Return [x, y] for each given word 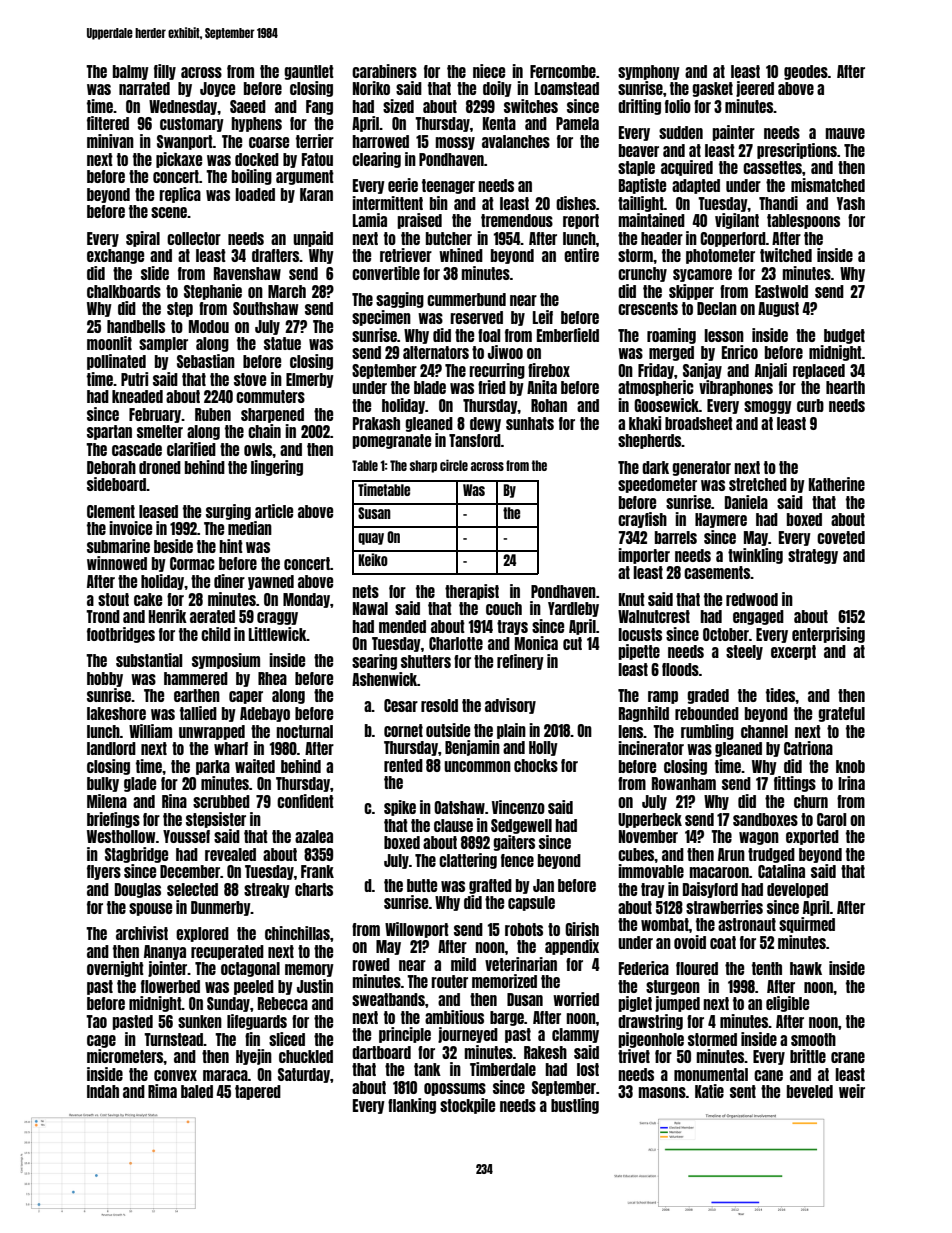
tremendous [517, 220]
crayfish [642, 520]
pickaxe [179, 160]
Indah [103, 1091]
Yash [851, 203]
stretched [758, 484]
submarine [118, 546]
